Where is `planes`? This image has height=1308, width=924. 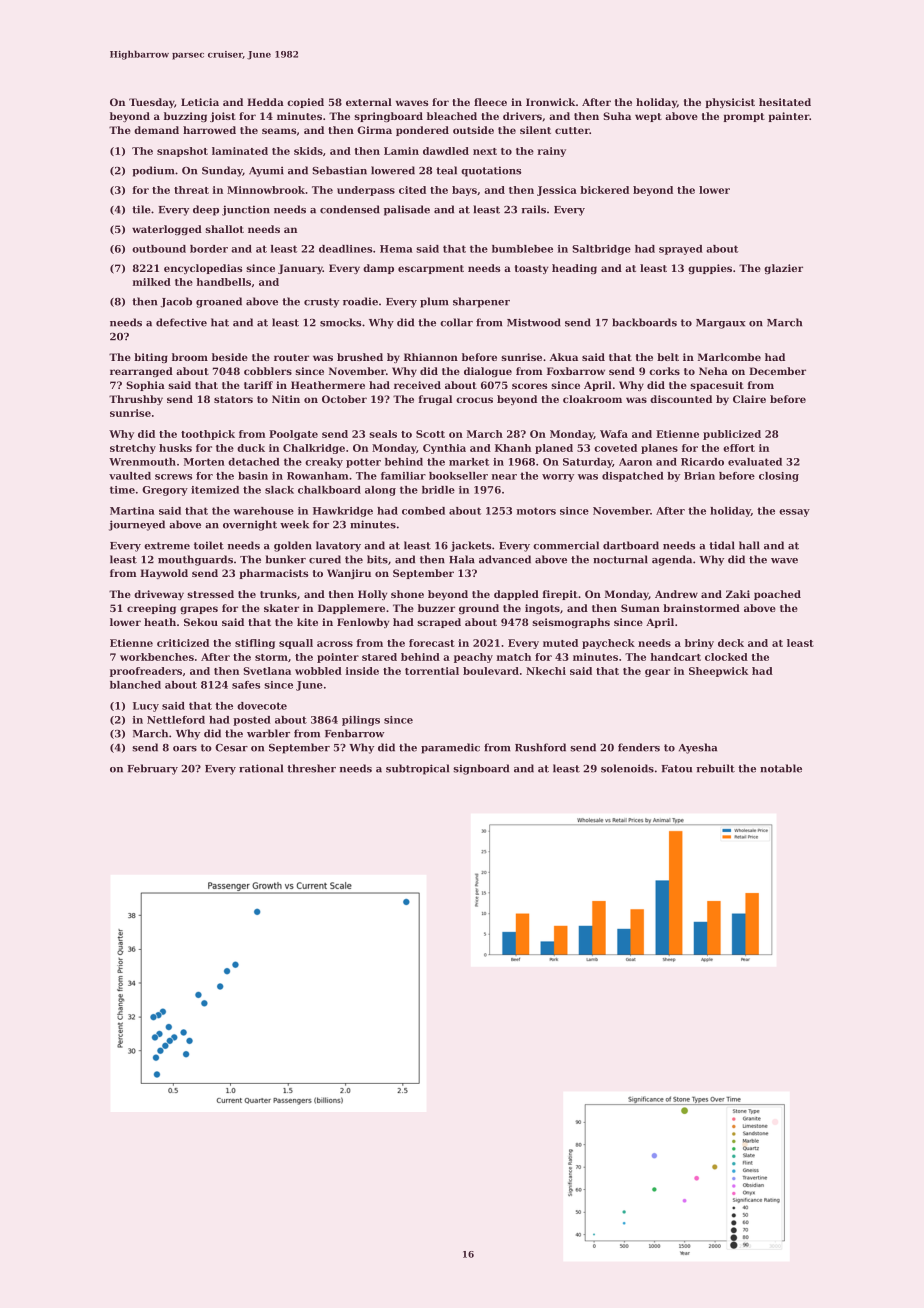
planes is located at coordinates (659, 449).
